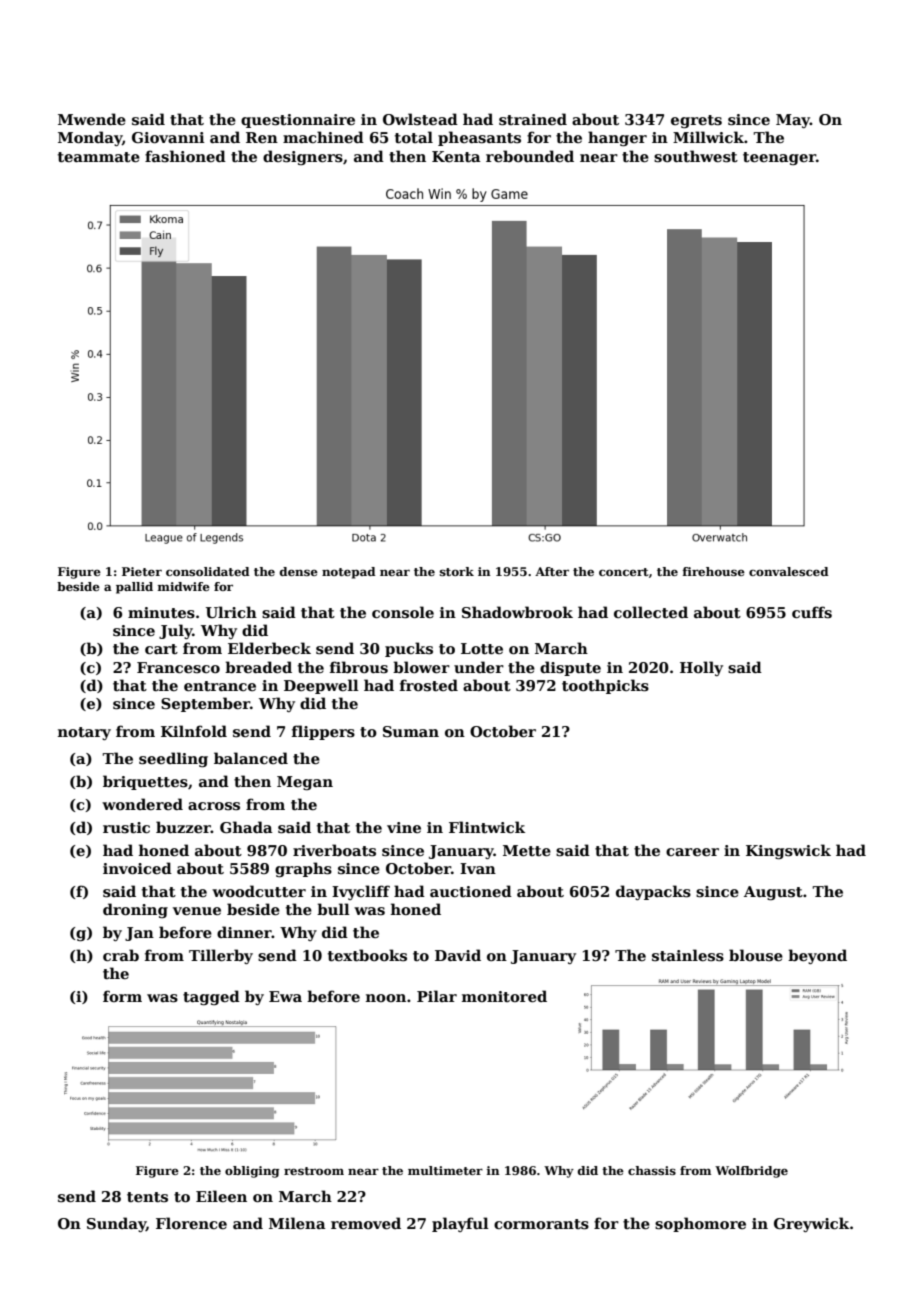  I want to click on southwest, so click(696, 156).
